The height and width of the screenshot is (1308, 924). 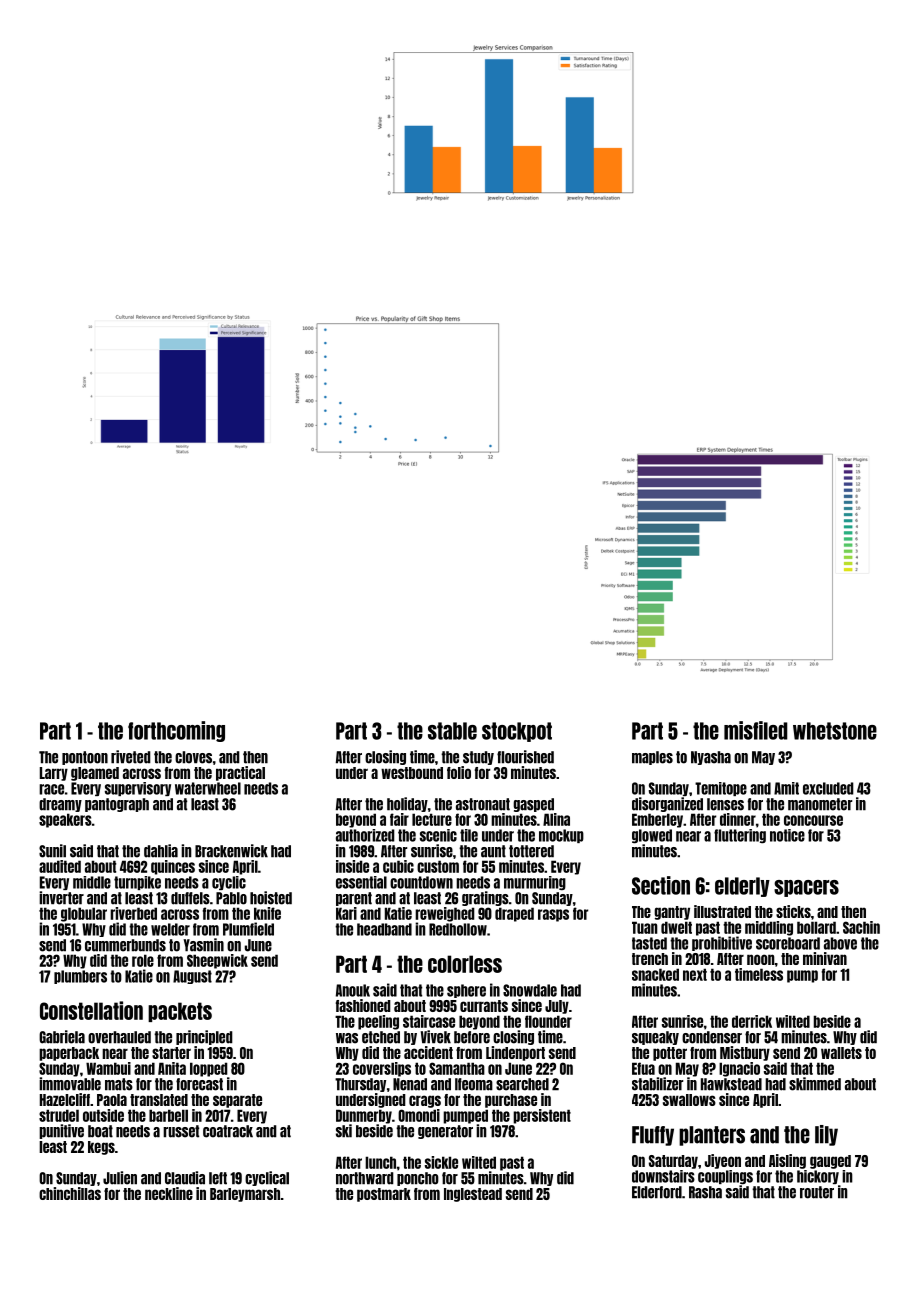 I want to click on westbound, so click(x=412, y=773).
